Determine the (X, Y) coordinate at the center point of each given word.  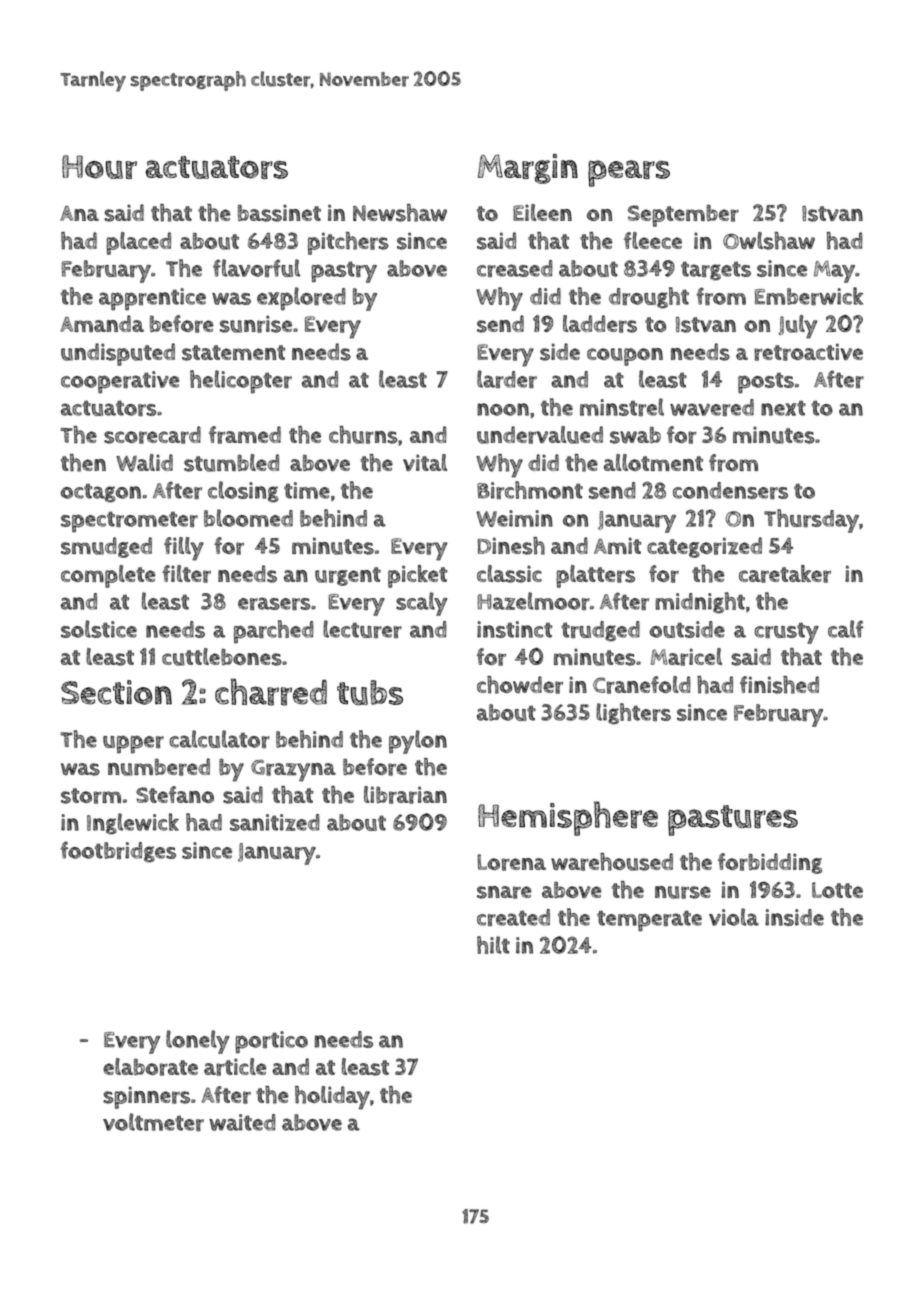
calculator (219, 739)
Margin (528, 169)
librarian (405, 795)
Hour (99, 167)
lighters (633, 714)
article (235, 1067)
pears (629, 173)
